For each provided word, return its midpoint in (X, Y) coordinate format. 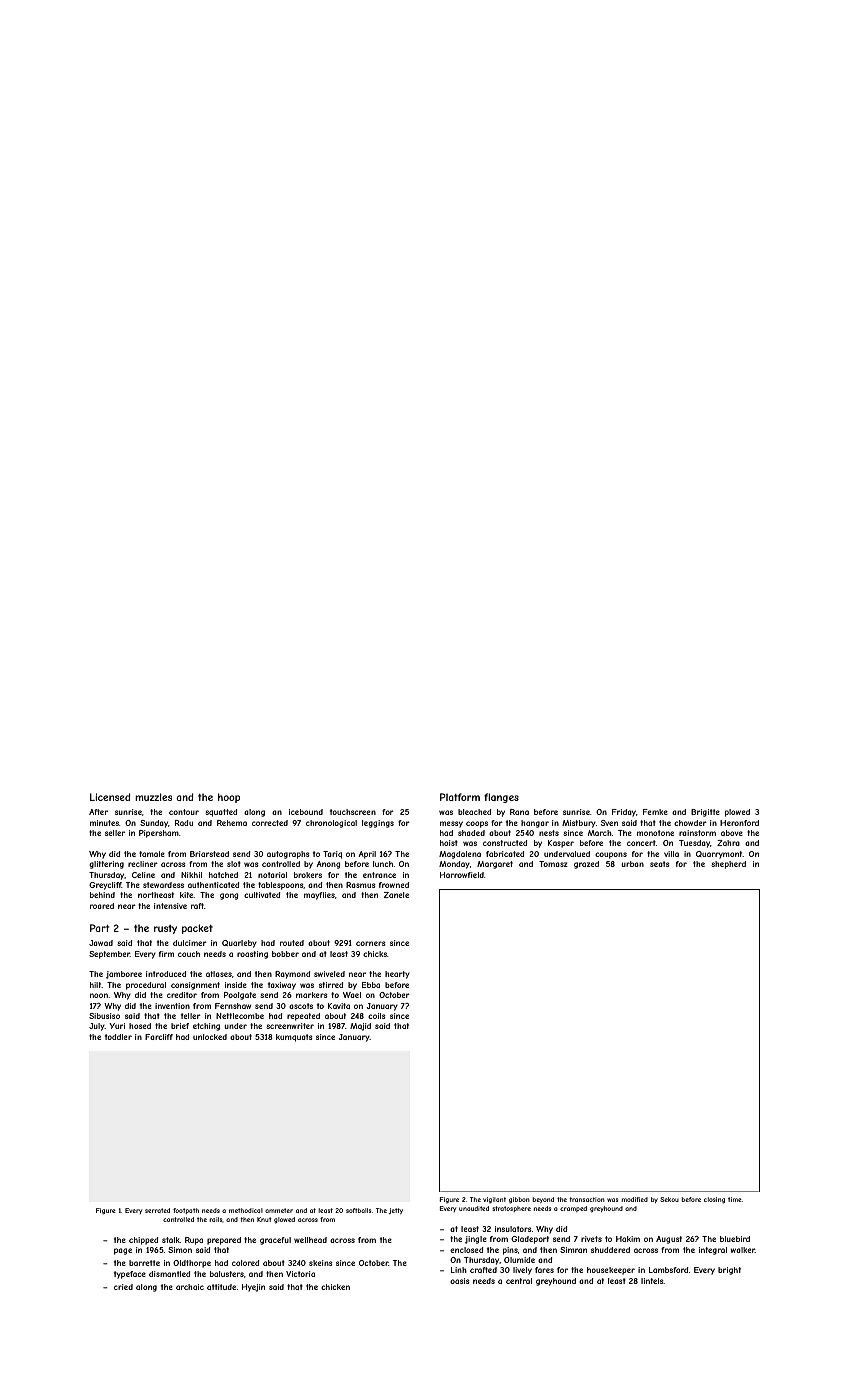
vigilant (494, 1200)
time (735, 1199)
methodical (246, 1210)
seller (115, 833)
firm (166, 954)
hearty (397, 975)
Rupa (194, 1241)
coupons (611, 855)
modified (634, 1199)
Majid (360, 1027)
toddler (118, 1037)
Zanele (396, 895)
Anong (328, 865)
